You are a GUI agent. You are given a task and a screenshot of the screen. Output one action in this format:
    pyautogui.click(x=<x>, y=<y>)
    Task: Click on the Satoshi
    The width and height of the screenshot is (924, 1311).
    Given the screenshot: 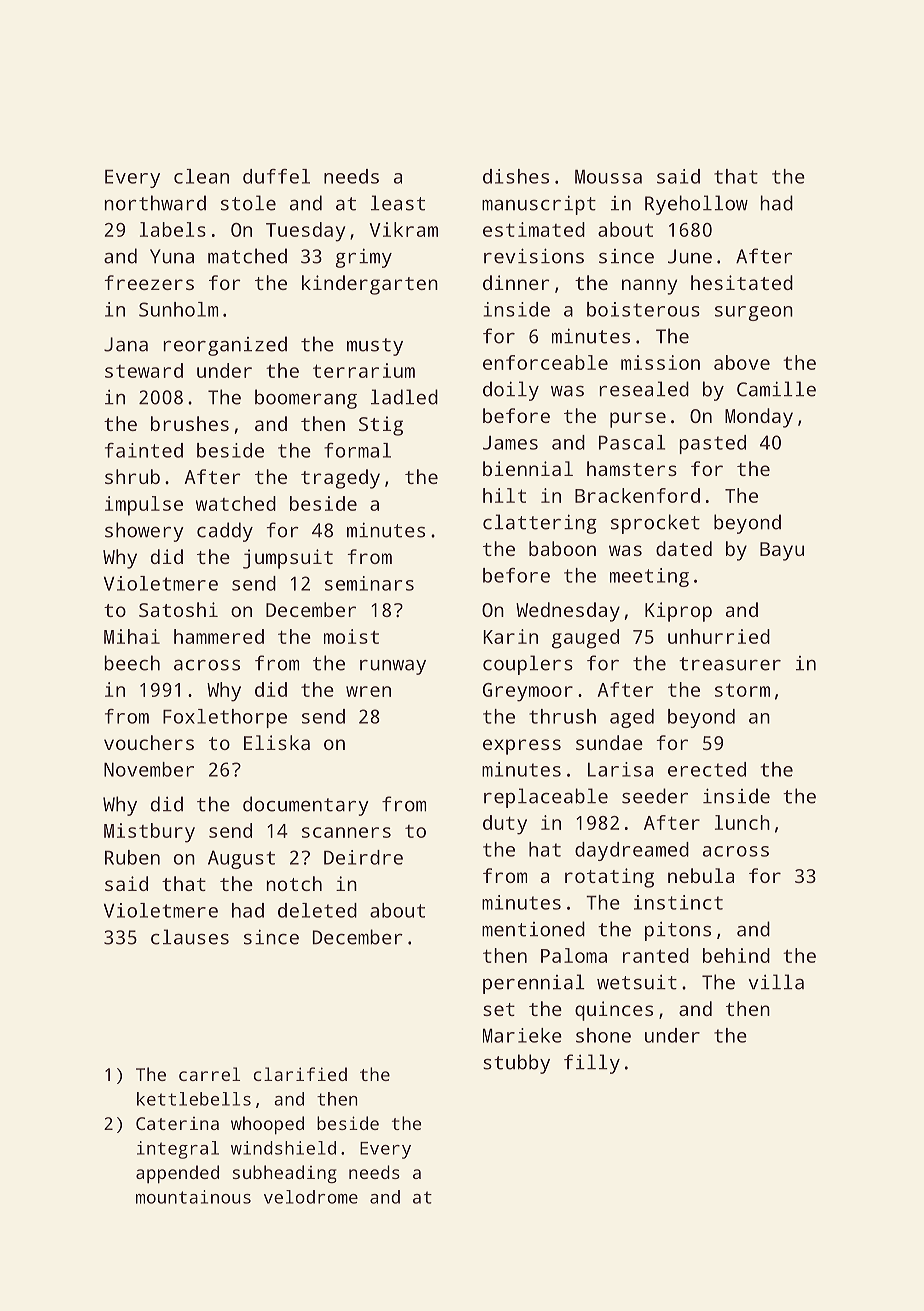 What is the action you would take?
    pyautogui.click(x=178, y=609)
